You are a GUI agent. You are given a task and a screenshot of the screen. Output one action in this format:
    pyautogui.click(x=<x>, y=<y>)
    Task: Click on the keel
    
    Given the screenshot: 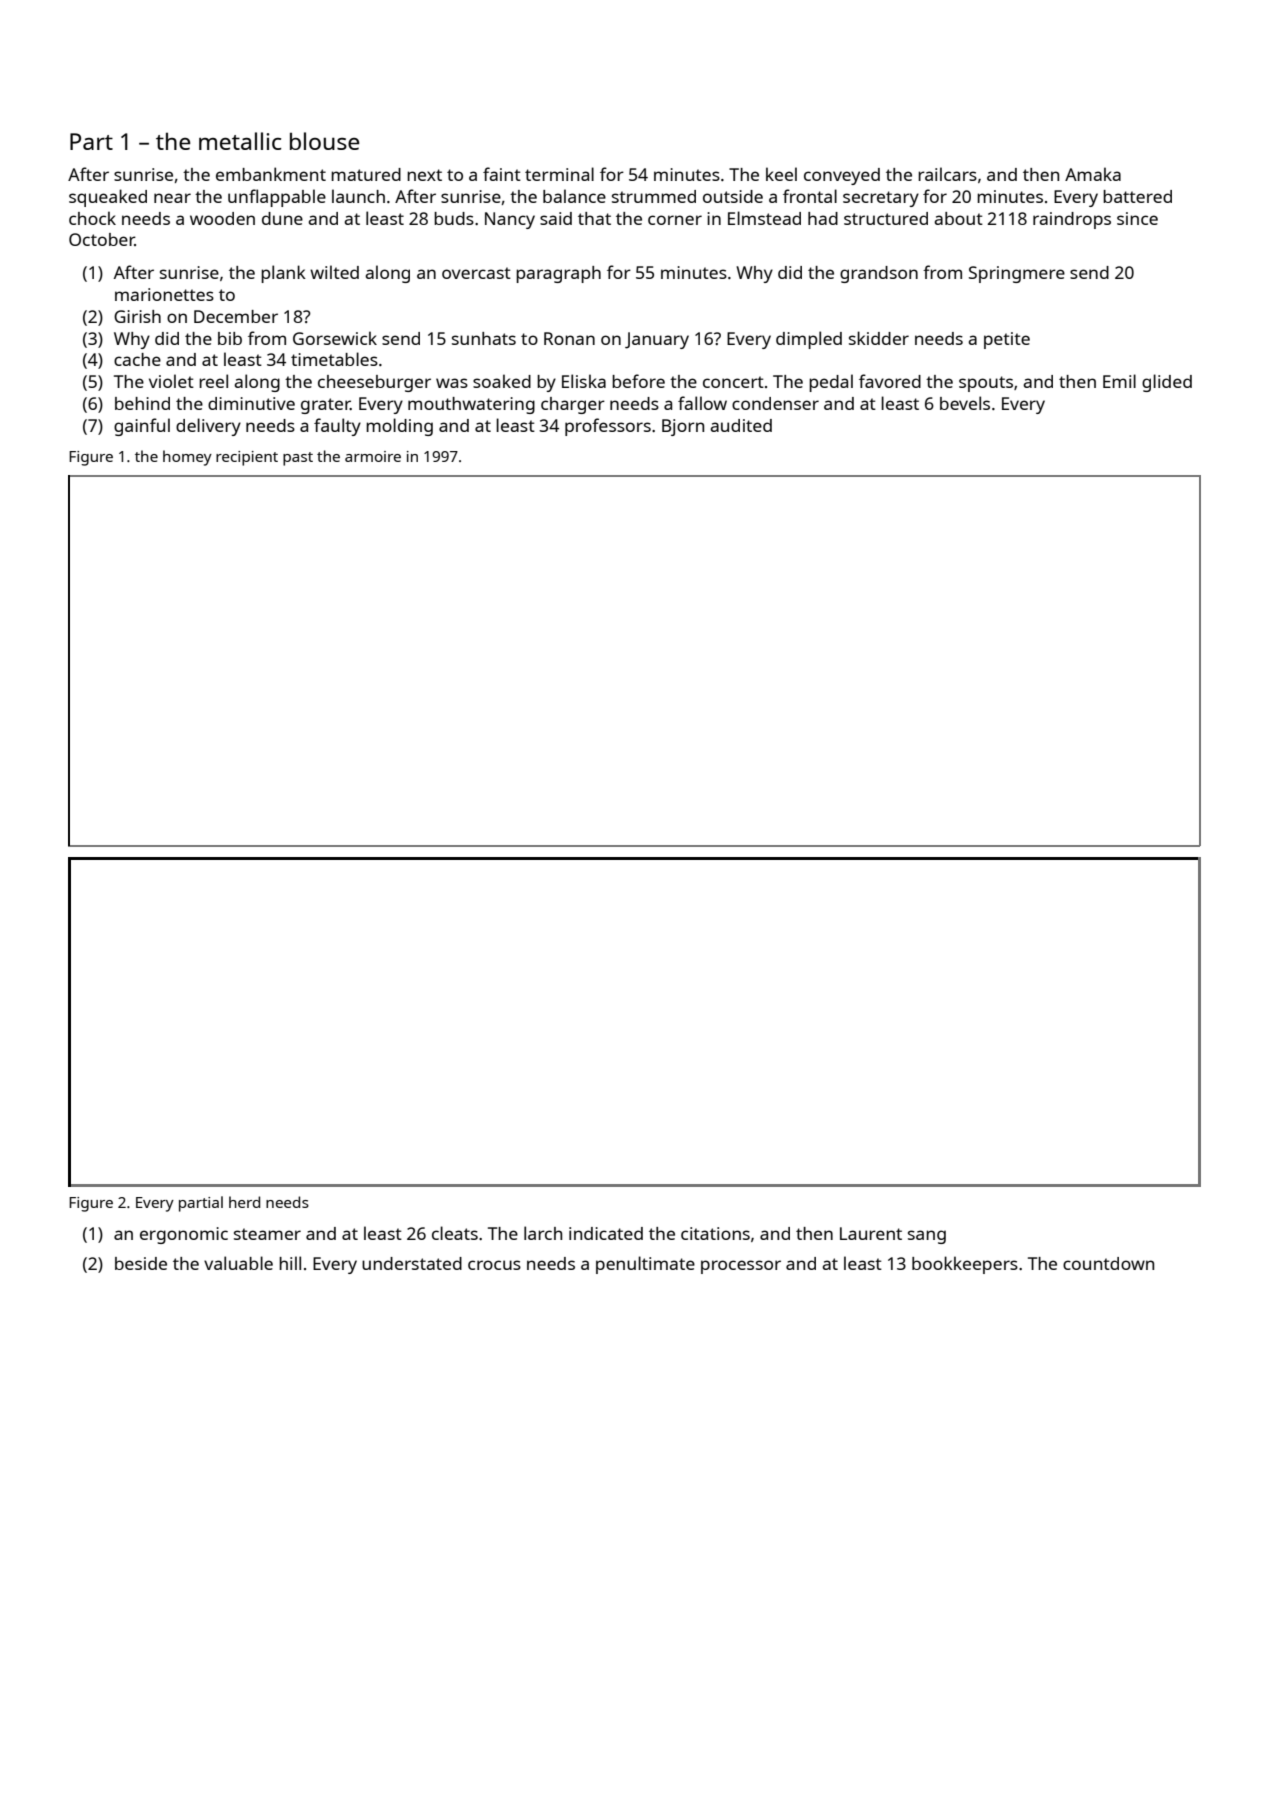 What is the action you would take?
    pyautogui.click(x=781, y=174)
